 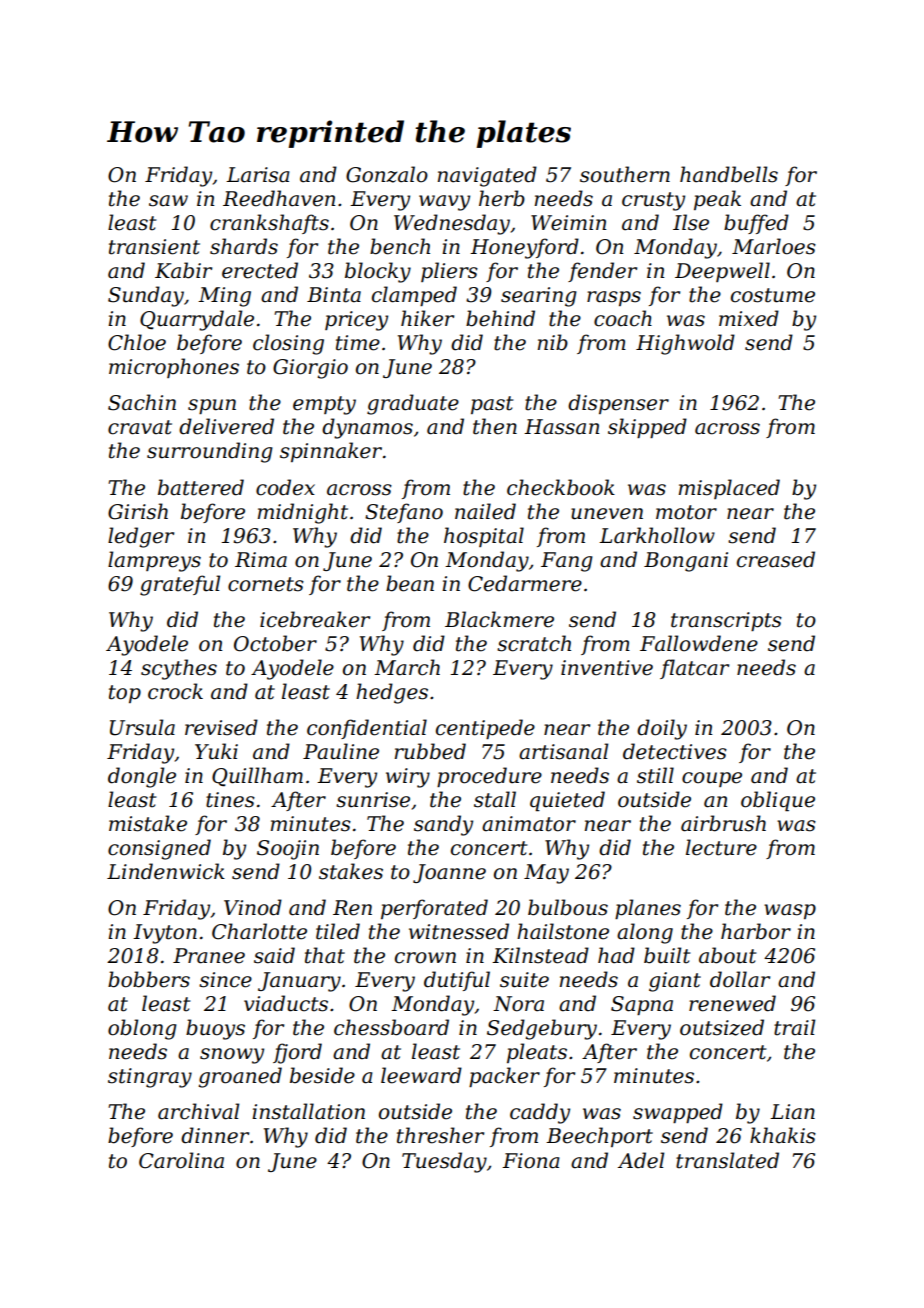 I want to click on mixed, so click(x=749, y=318).
